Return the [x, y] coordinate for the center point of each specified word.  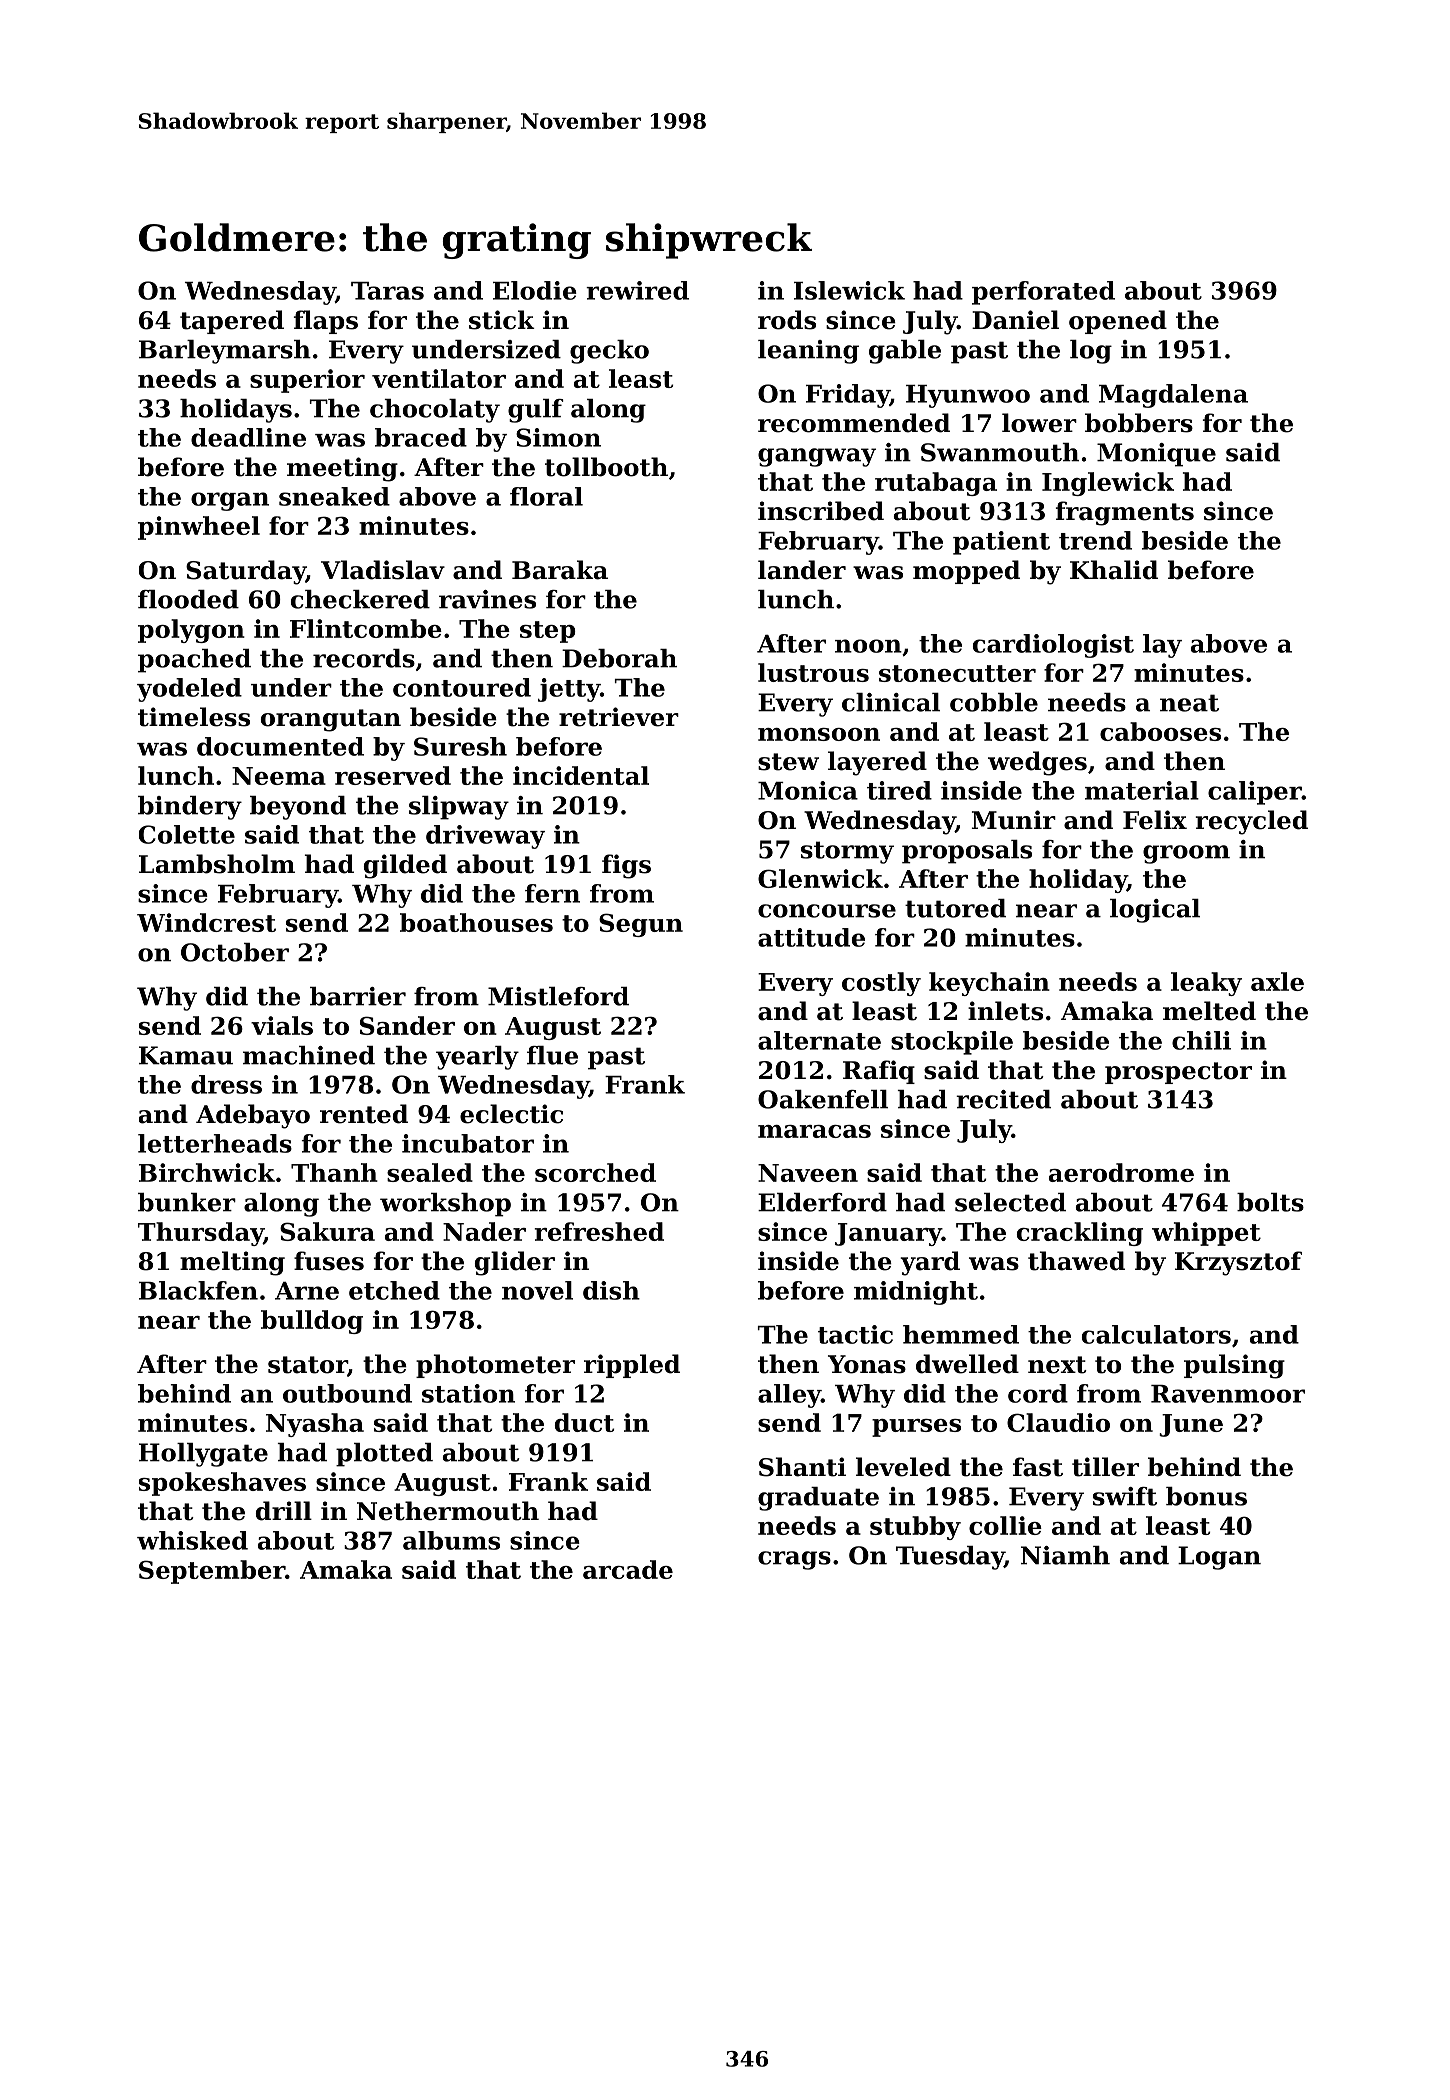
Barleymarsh [225, 352]
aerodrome [1121, 1172]
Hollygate [203, 1455]
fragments [1125, 513]
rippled [632, 1366]
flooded [188, 599]
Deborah [619, 658]
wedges [1037, 763]
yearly [477, 1058]
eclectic [511, 1114]
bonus [1206, 1496]
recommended [854, 423]
